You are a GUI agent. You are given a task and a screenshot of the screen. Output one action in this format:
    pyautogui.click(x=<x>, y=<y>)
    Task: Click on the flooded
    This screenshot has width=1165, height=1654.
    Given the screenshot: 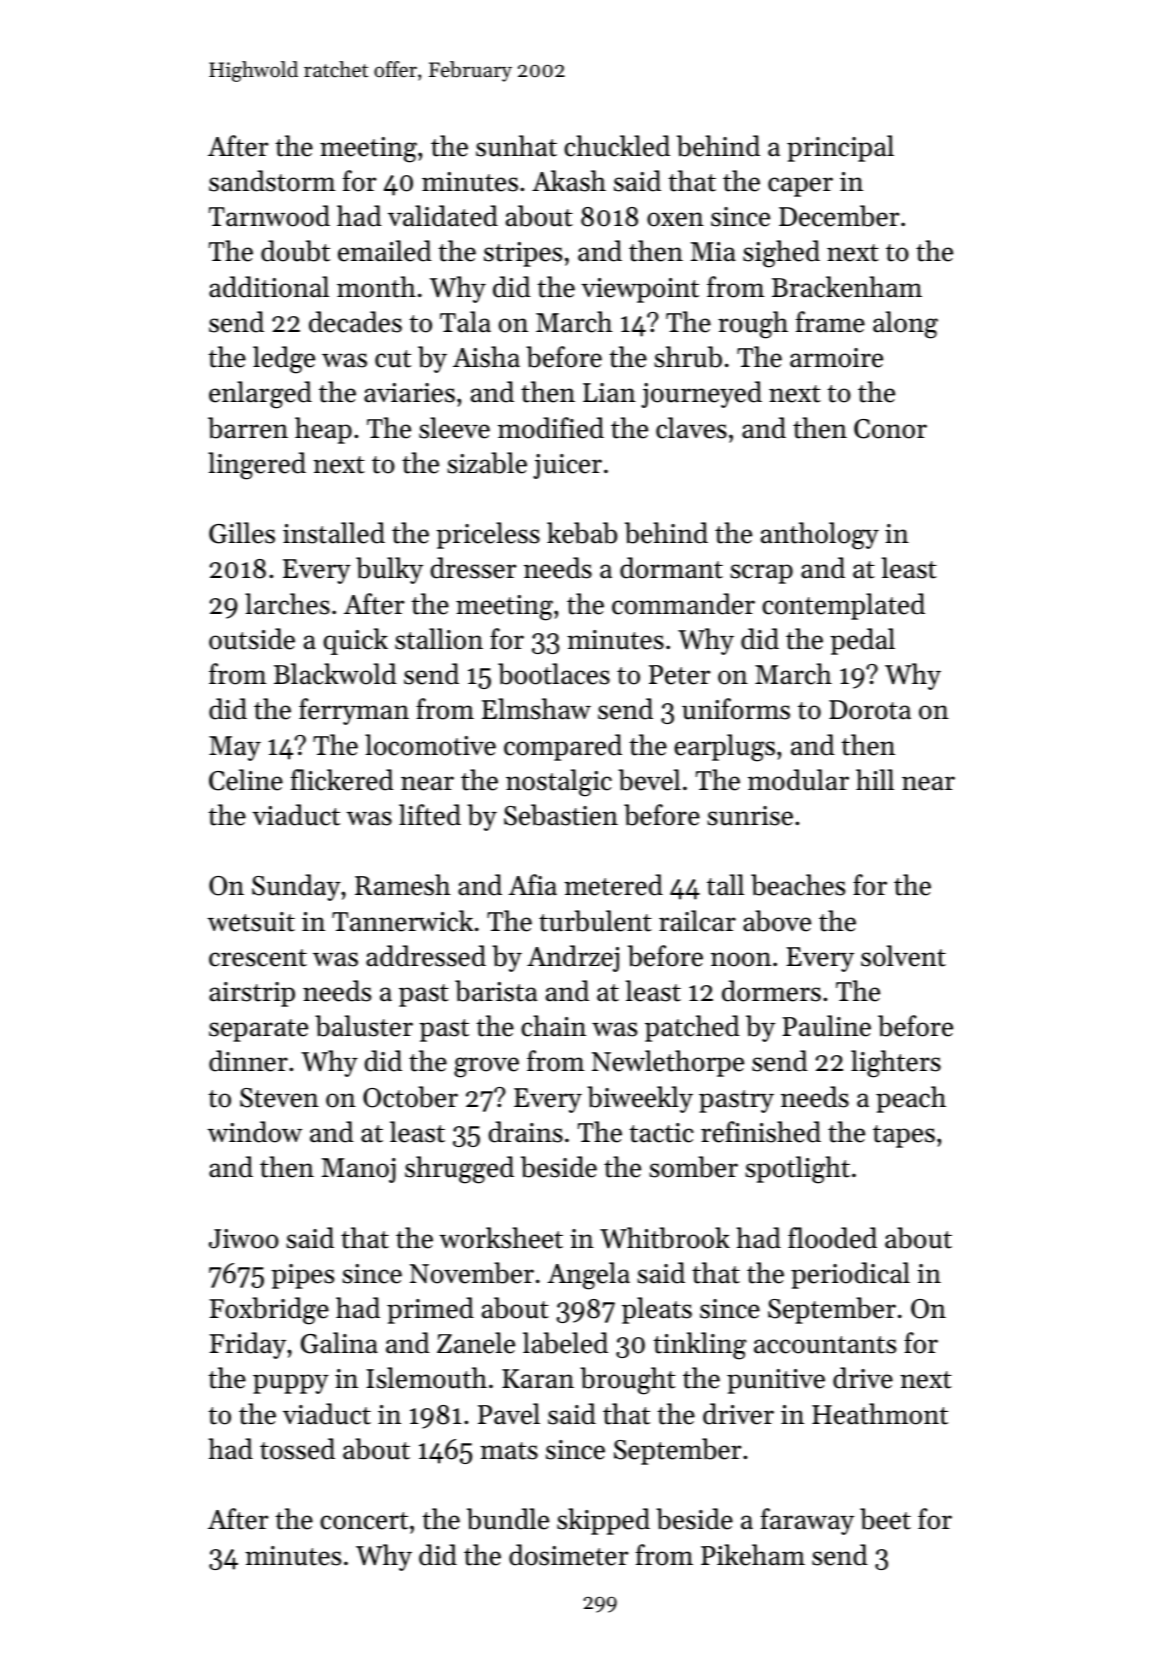 What is the action you would take?
    pyautogui.click(x=832, y=1238)
